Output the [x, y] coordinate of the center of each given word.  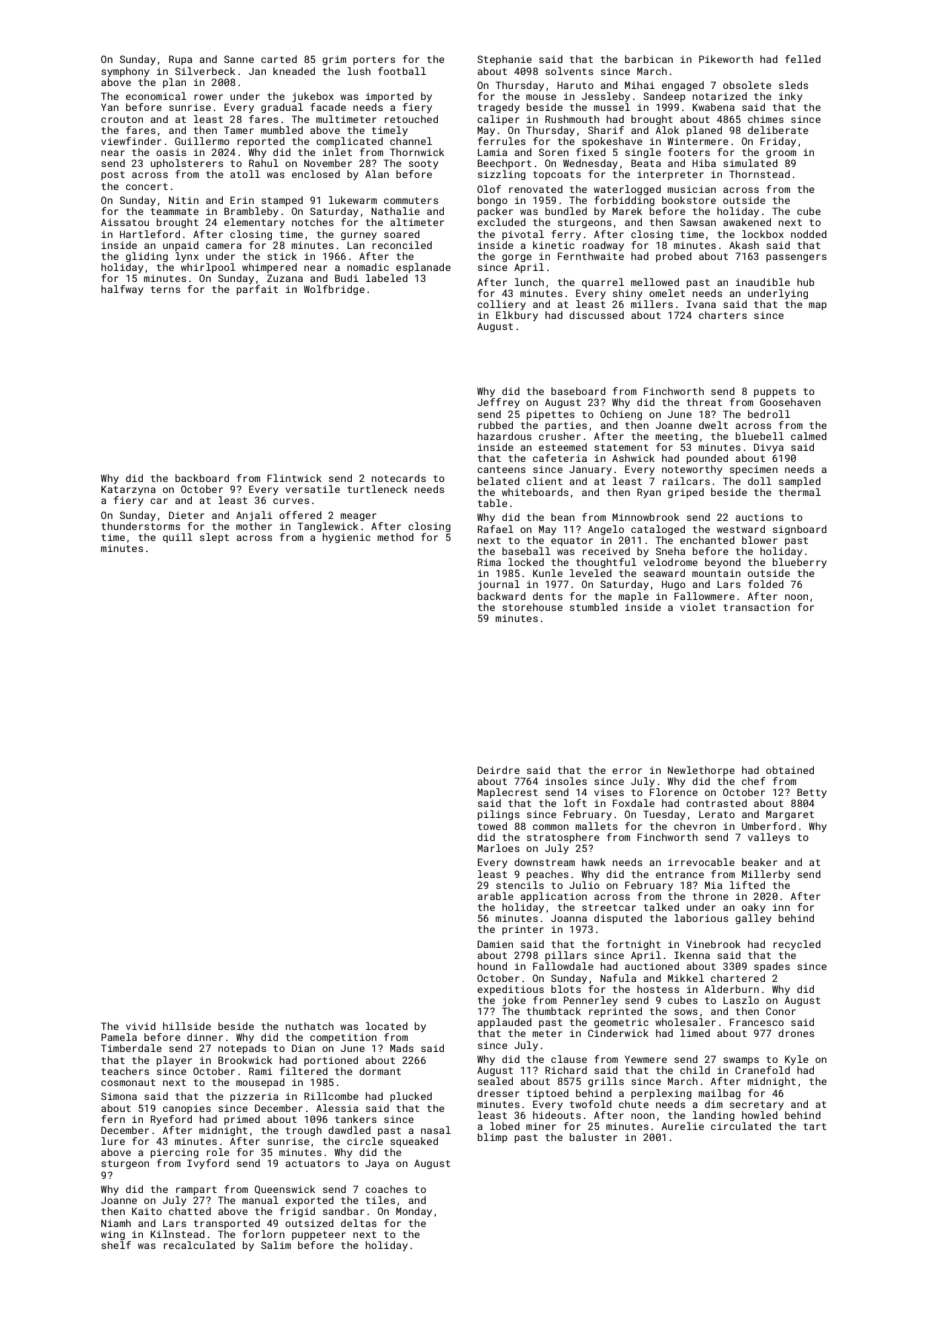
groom [781, 154]
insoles [566, 781]
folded [766, 584]
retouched [411, 119]
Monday [414, 1212]
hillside [187, 1026]
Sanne [239, 59]
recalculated [199, 1245]
